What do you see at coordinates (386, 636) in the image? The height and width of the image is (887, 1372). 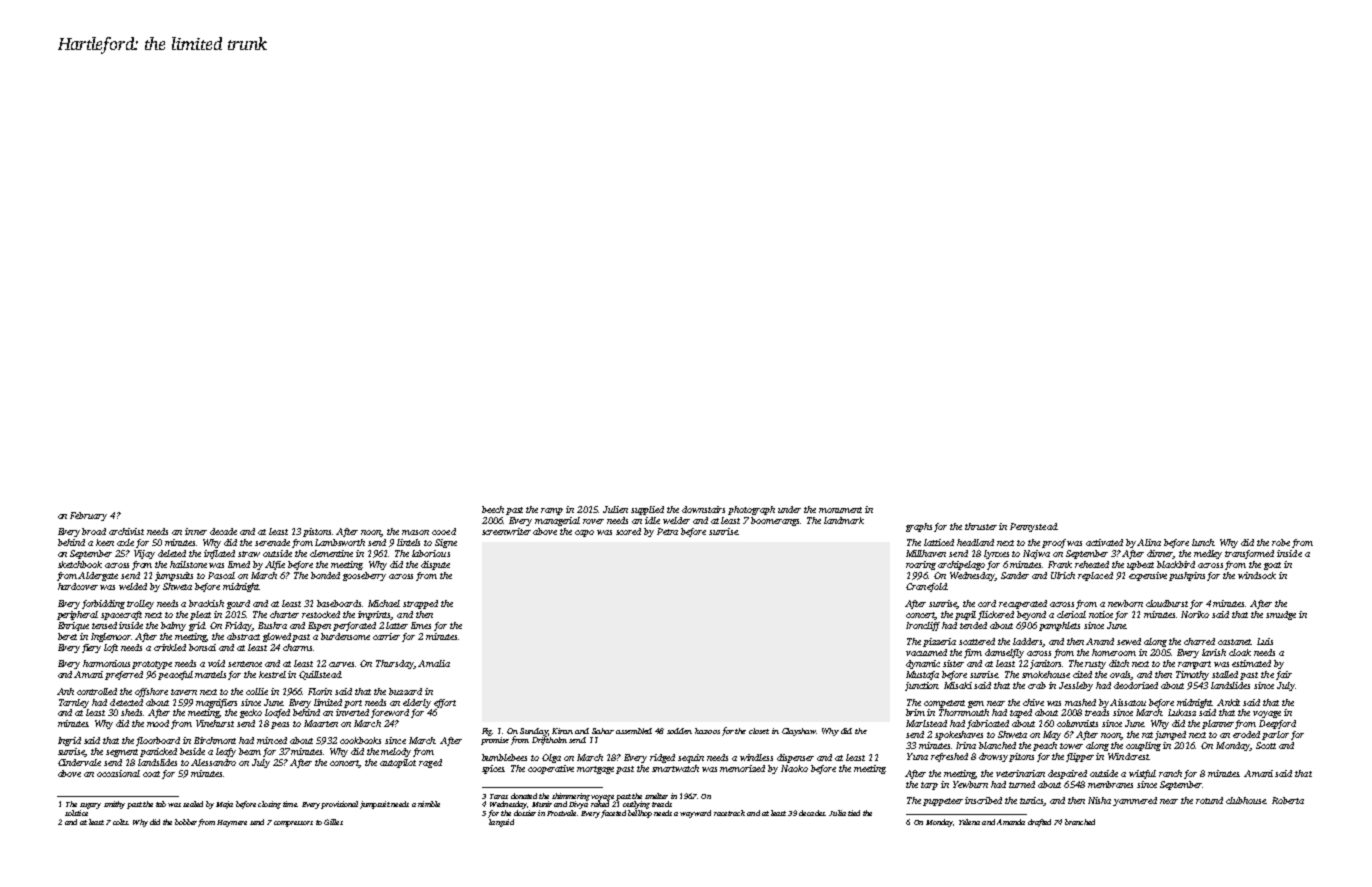 I see `carrier` at bounding box center [386, 636].
